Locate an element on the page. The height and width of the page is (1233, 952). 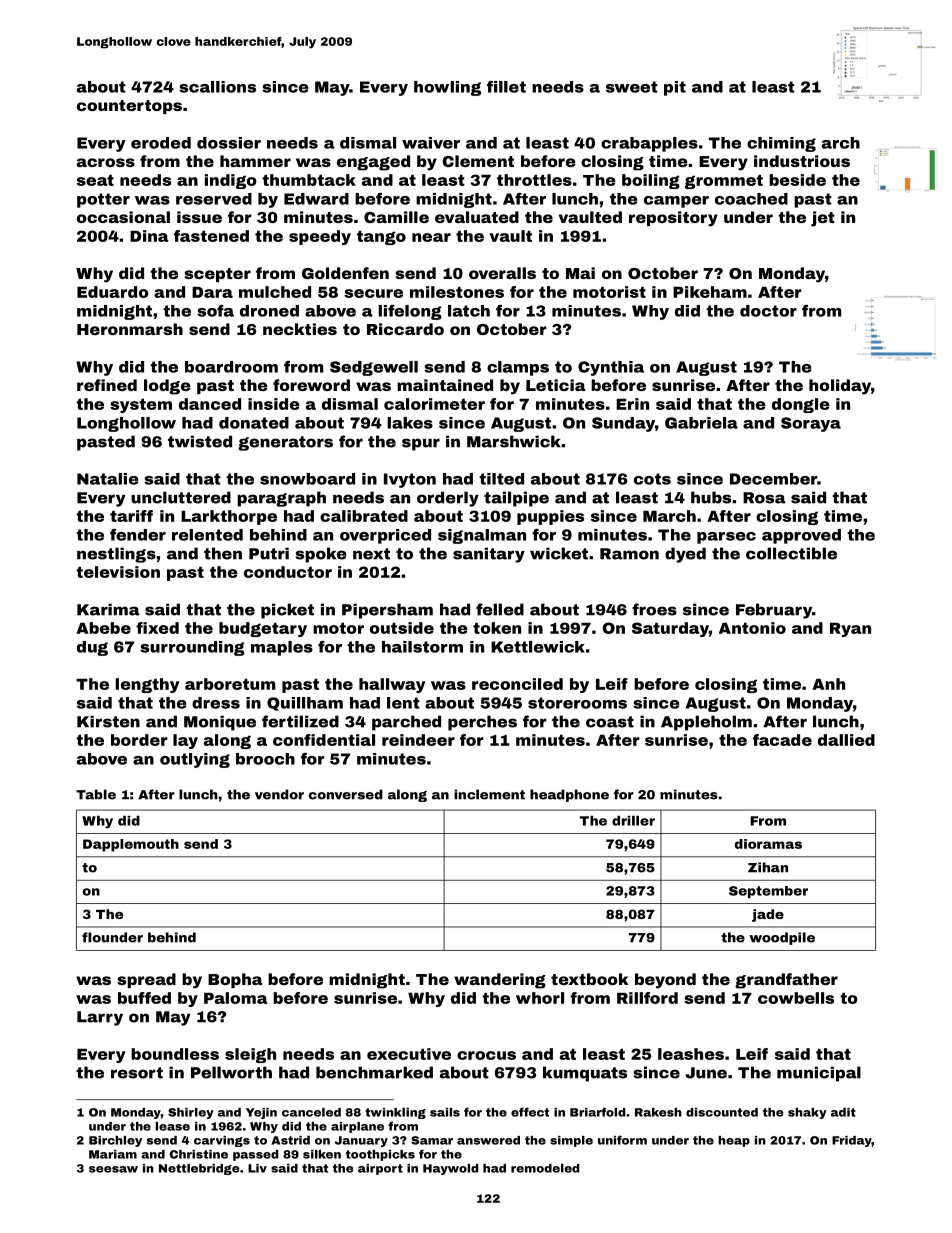
howling is located at coordinates (447, 88).
